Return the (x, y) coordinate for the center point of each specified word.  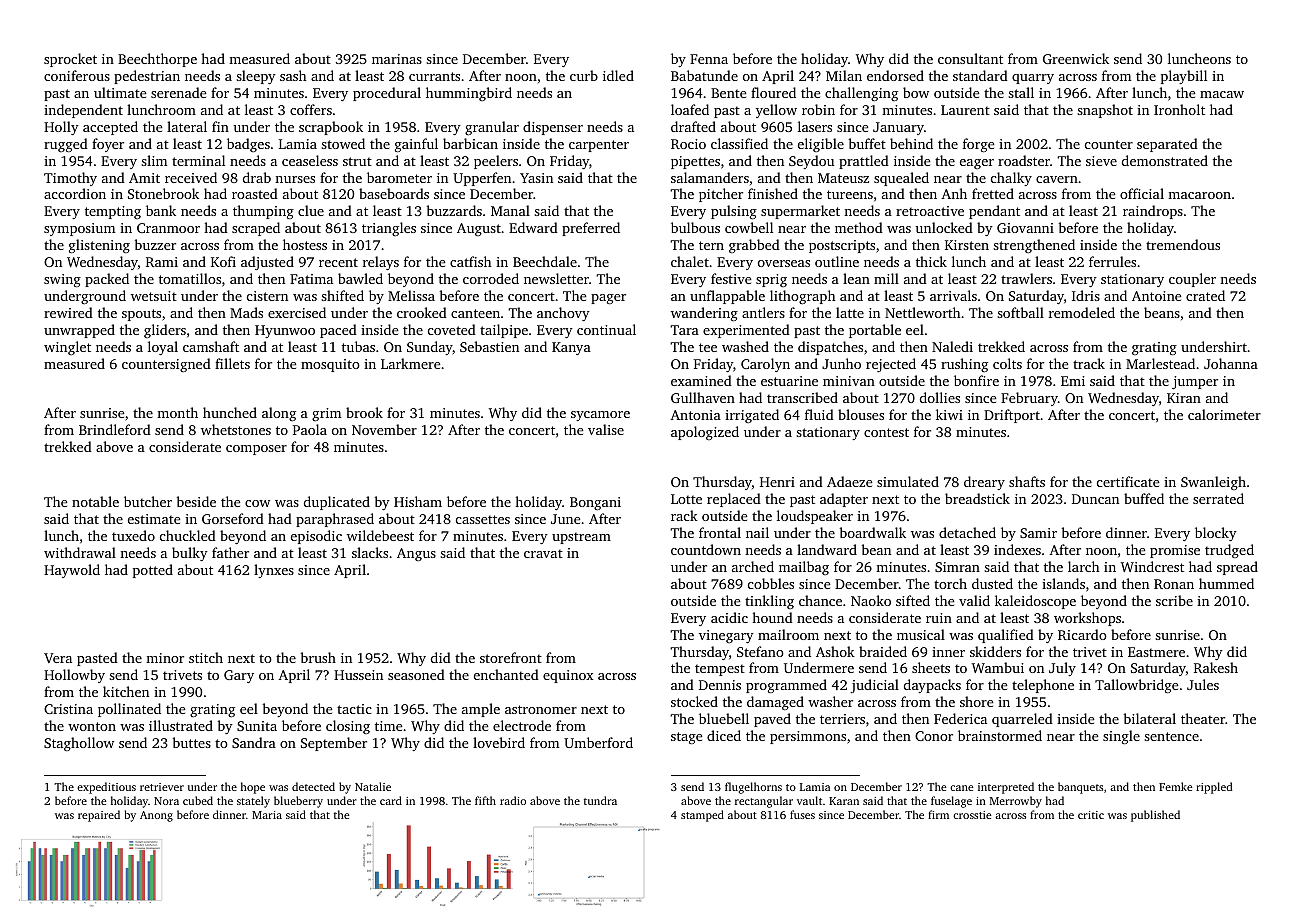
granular (492, 128)
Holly (61, 128)
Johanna (1231, 363)
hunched (230, 412)
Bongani (595, 503)
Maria (267, 815)
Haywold (72, 571)
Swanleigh (1213, 483)
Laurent (965, 110)
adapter (844, 500)
